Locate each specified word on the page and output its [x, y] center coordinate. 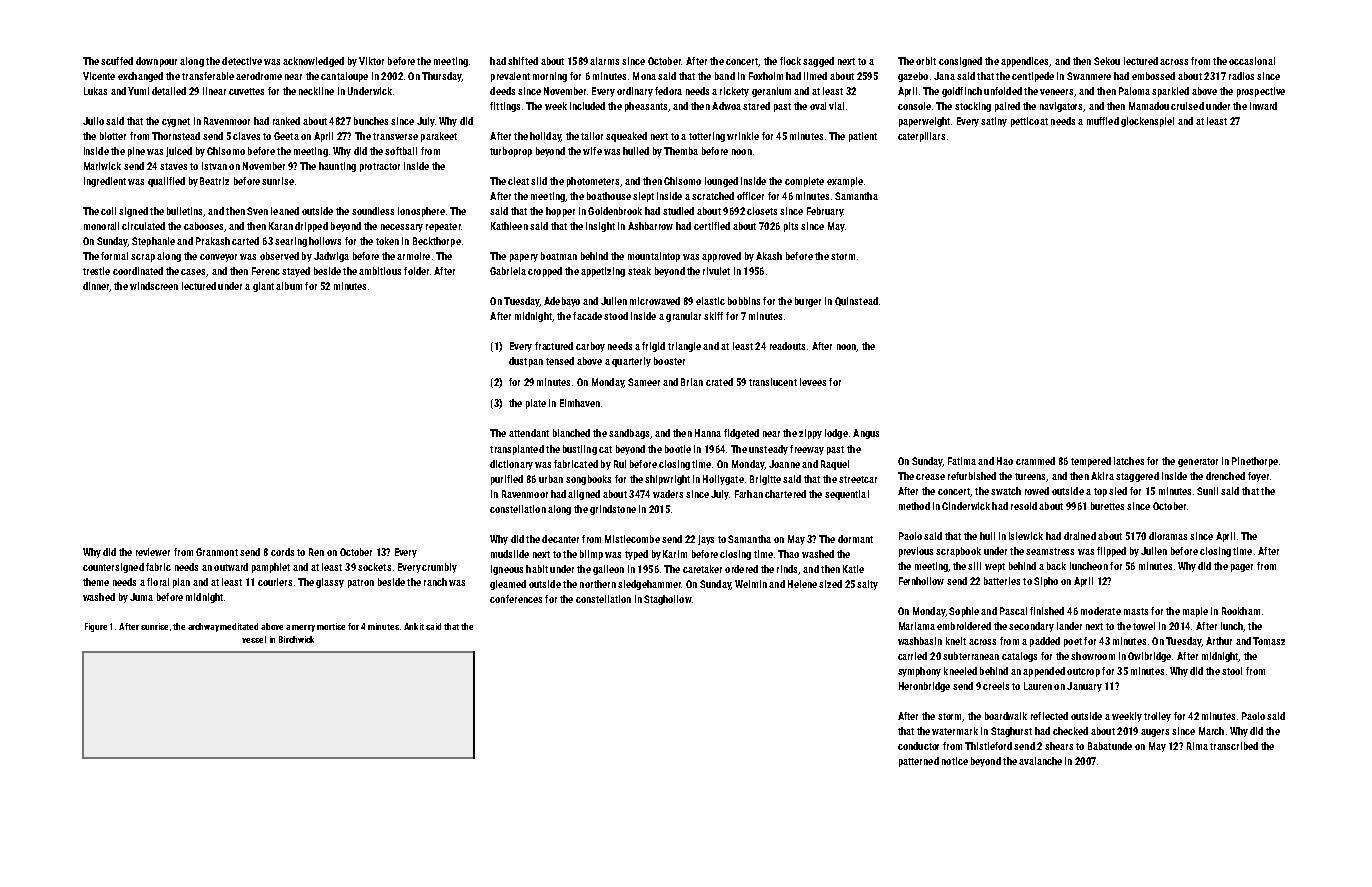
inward [1263, 106]
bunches [371, 121]
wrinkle [743, 136]
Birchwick [296, 639]
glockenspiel [1147, 122]
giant [263, 287]
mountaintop [654, 257]
